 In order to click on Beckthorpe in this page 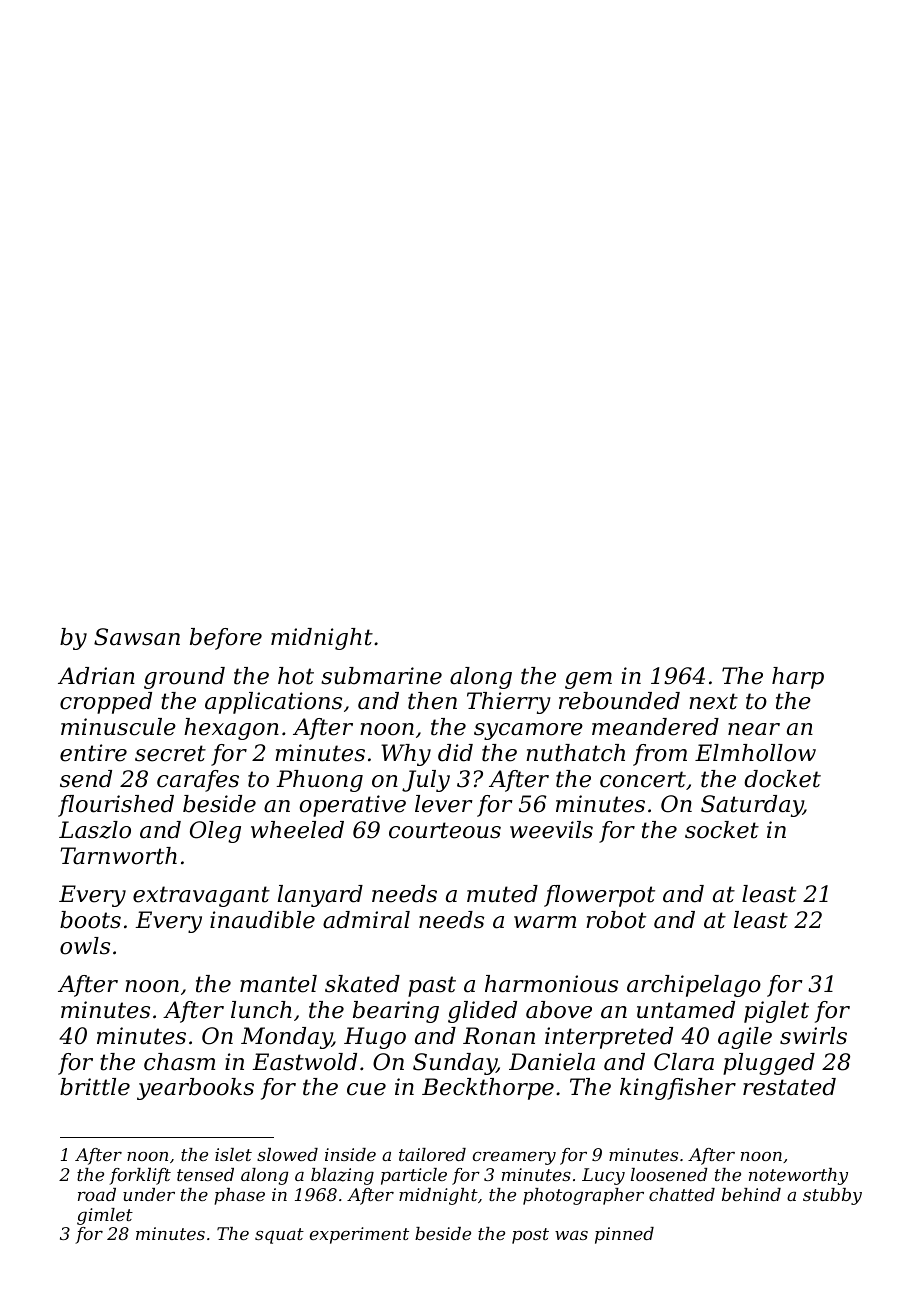, I will do `click(488, 1089)`.
